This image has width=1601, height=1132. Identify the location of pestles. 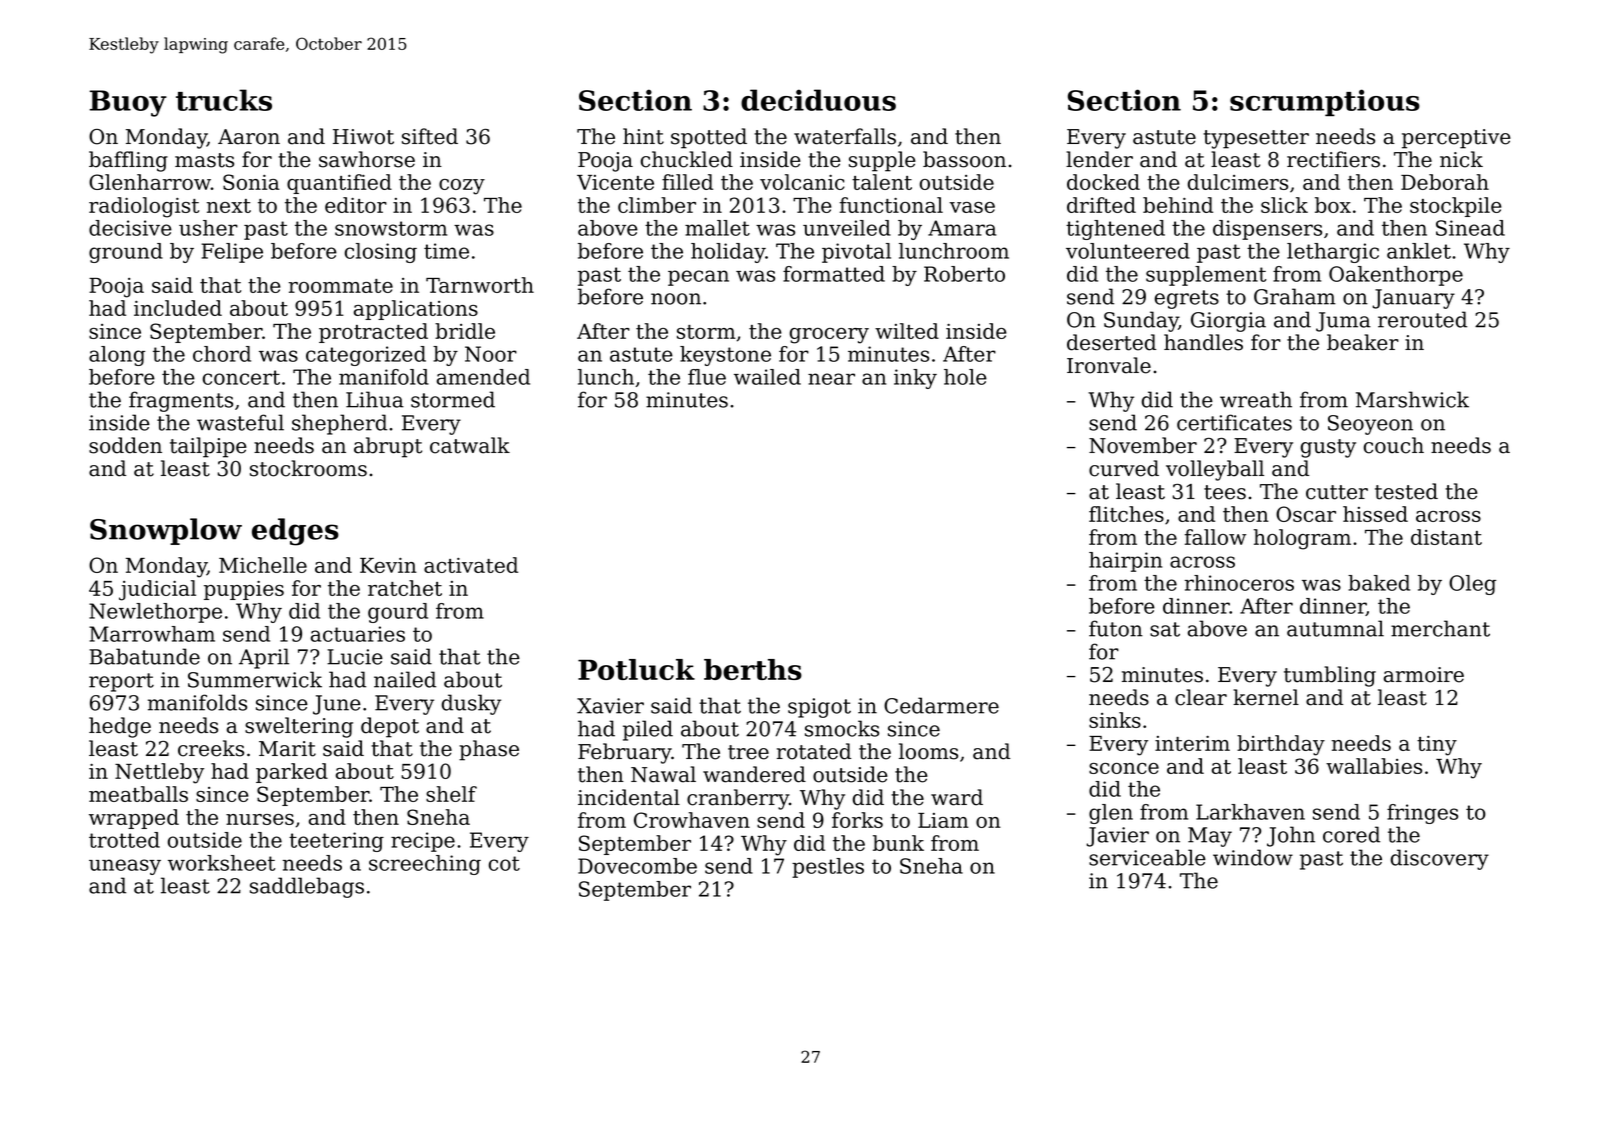
(828, 868).
